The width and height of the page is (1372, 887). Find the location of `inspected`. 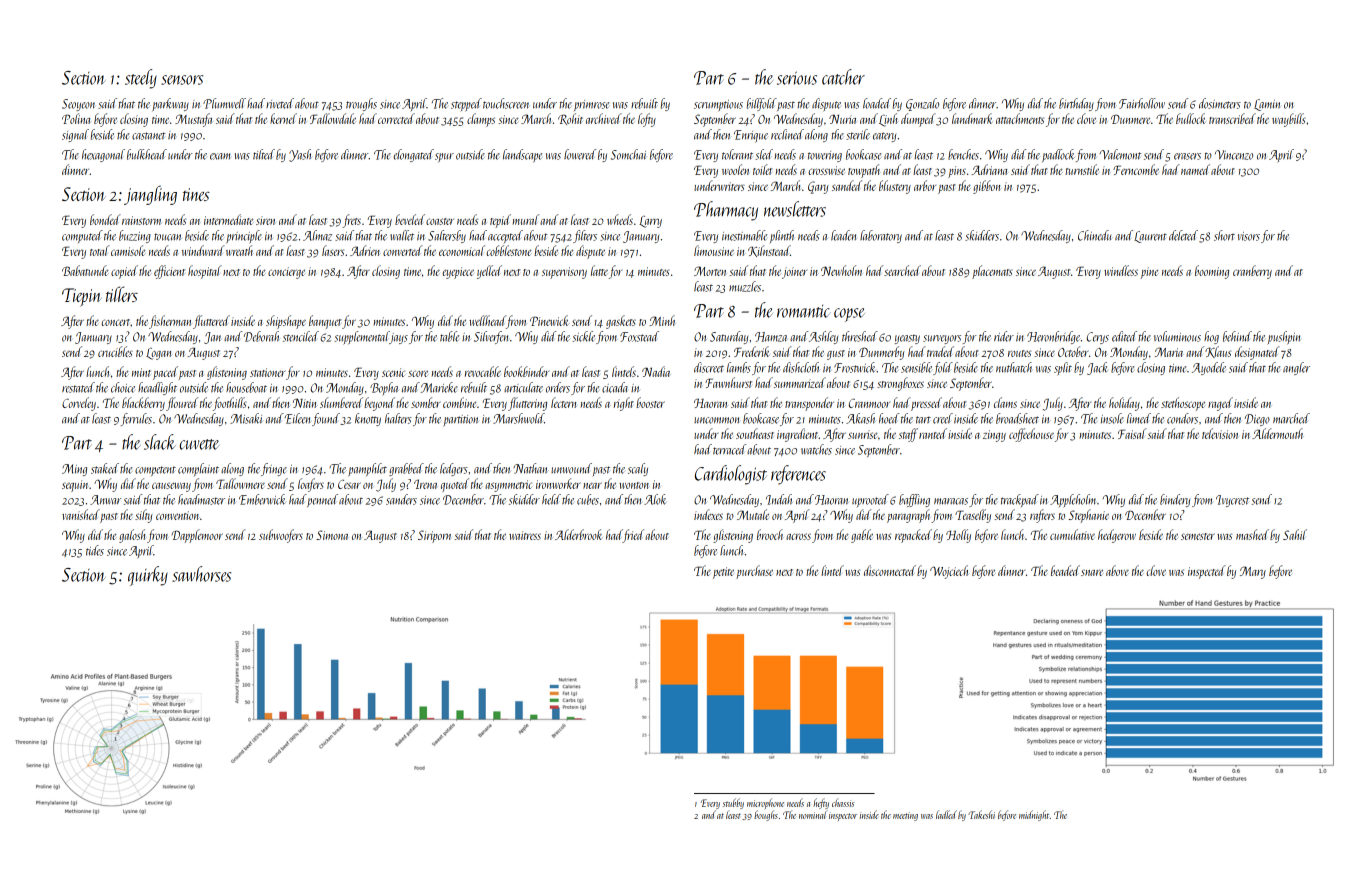

inspected is located at coordinates (1207, 572).
